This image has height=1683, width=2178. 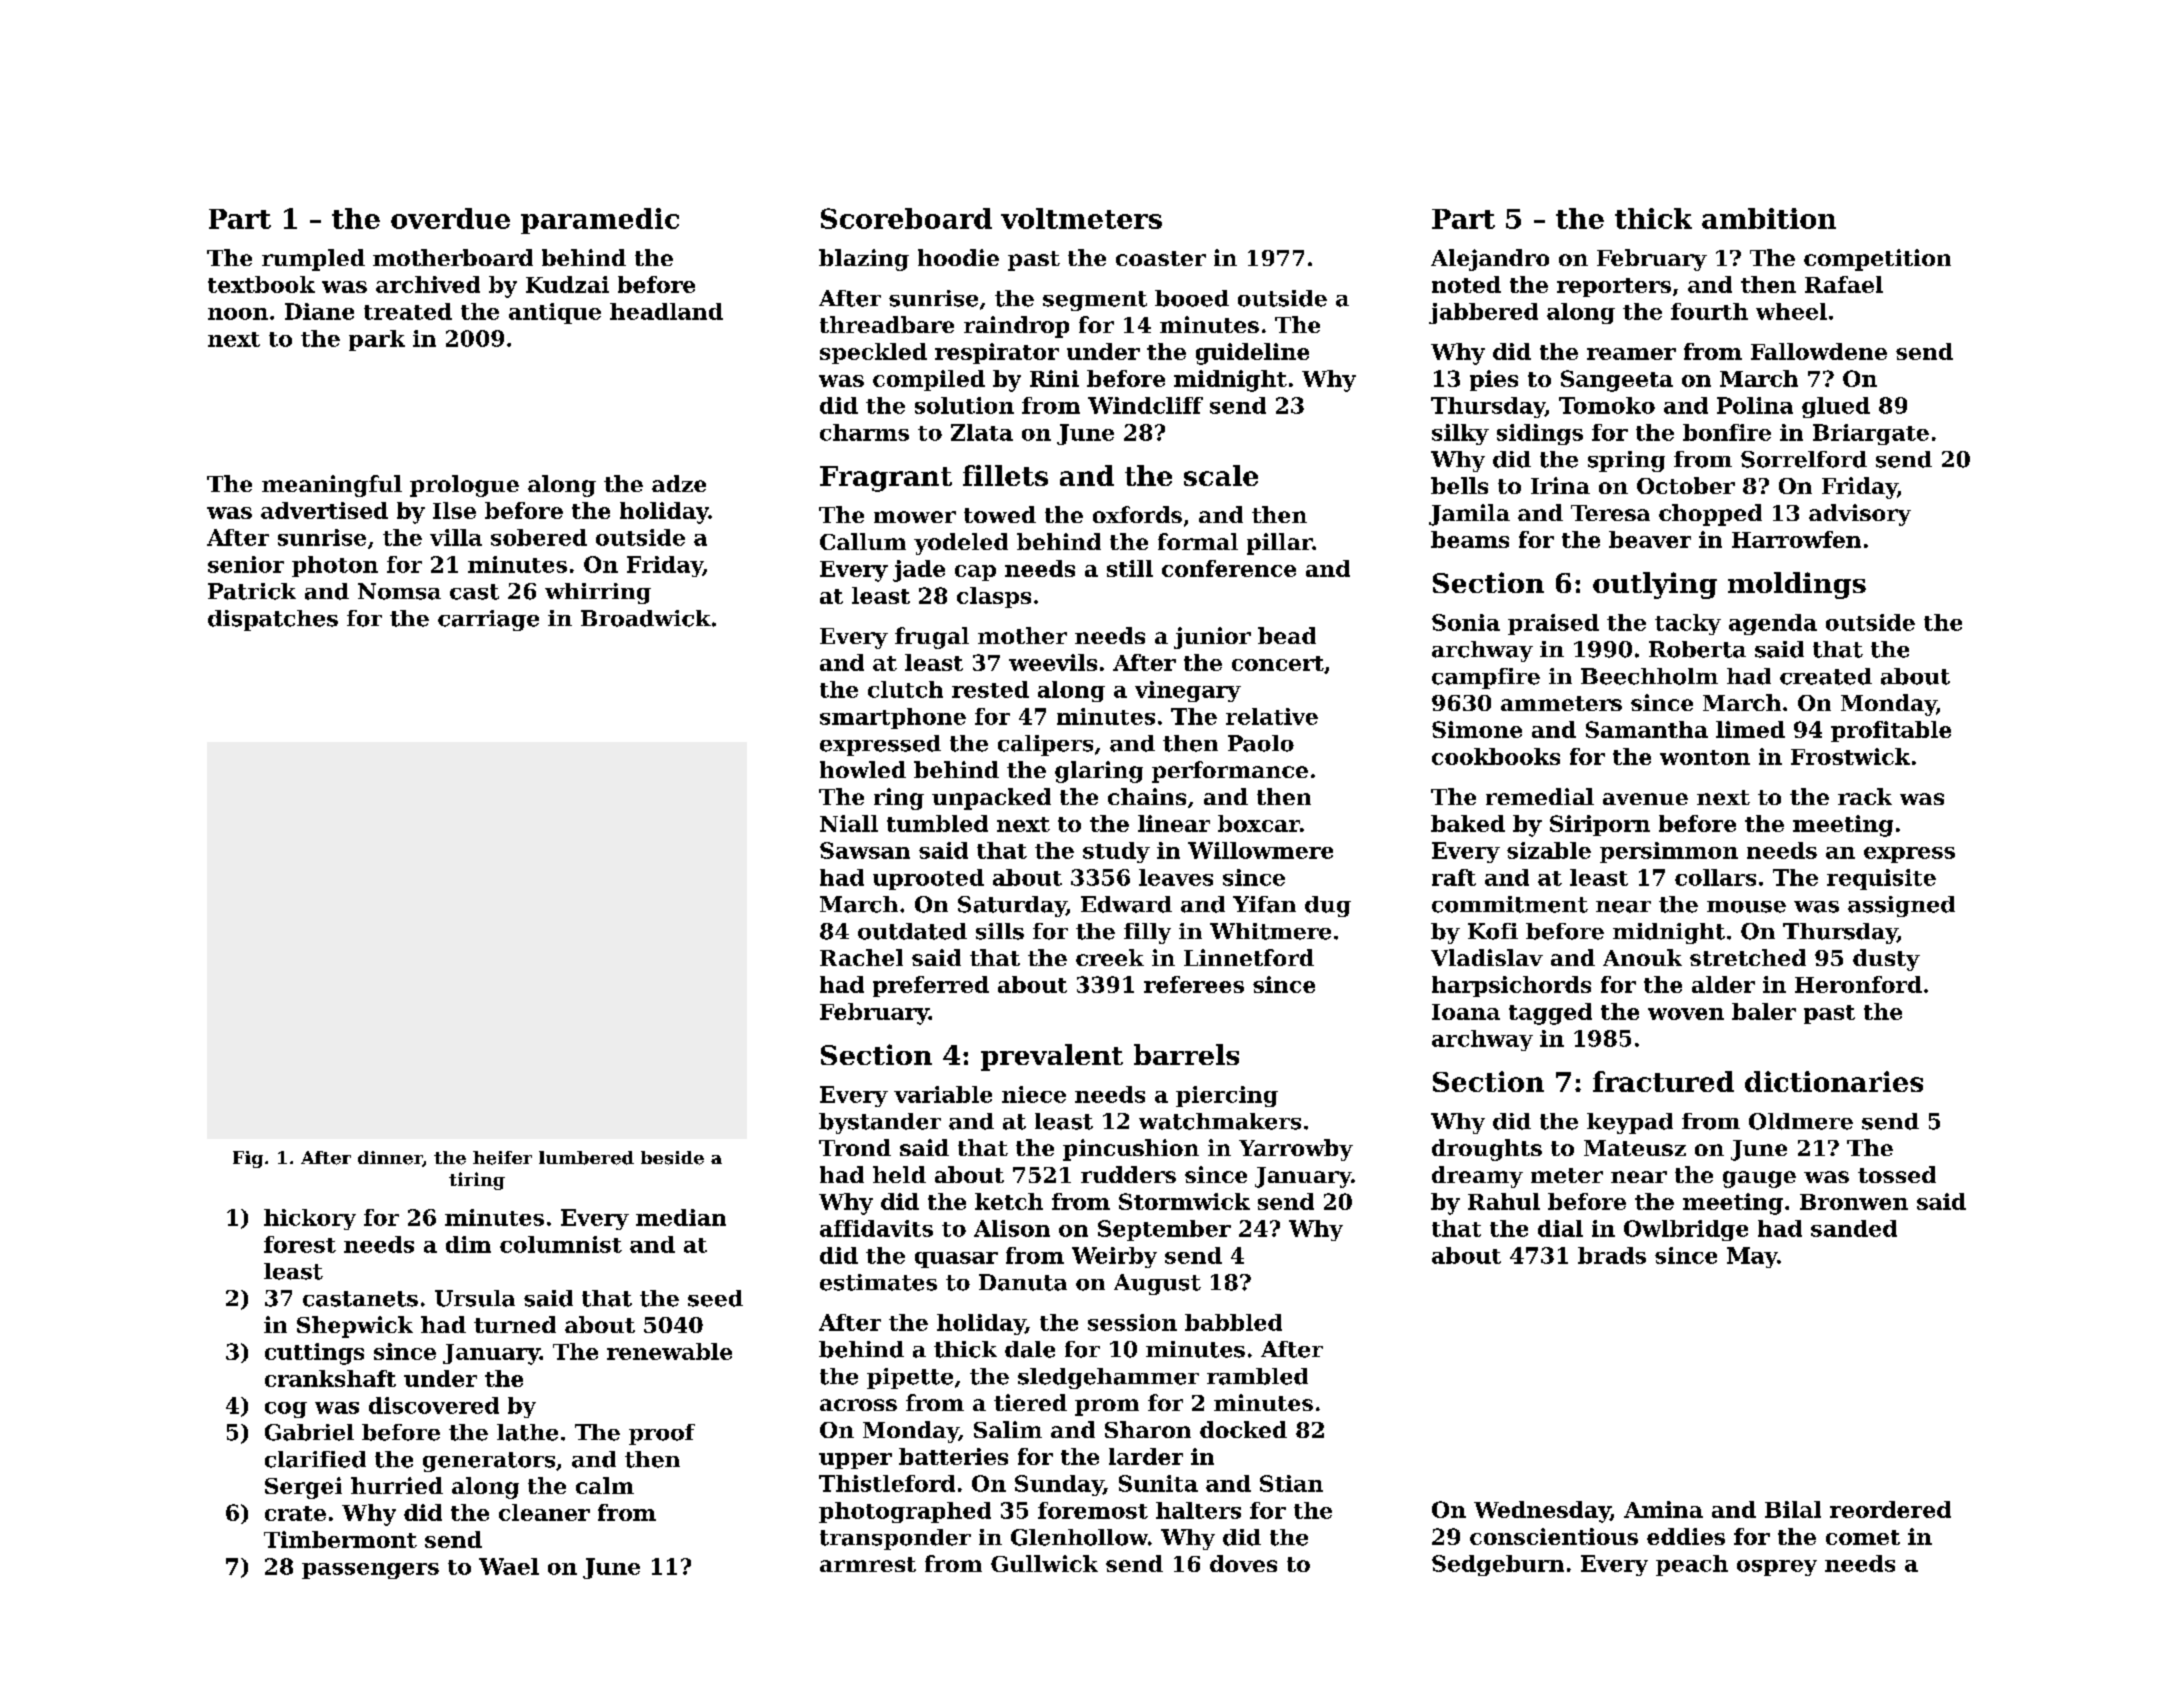 I want to click on passengers, so click(x=370, y=1571).
